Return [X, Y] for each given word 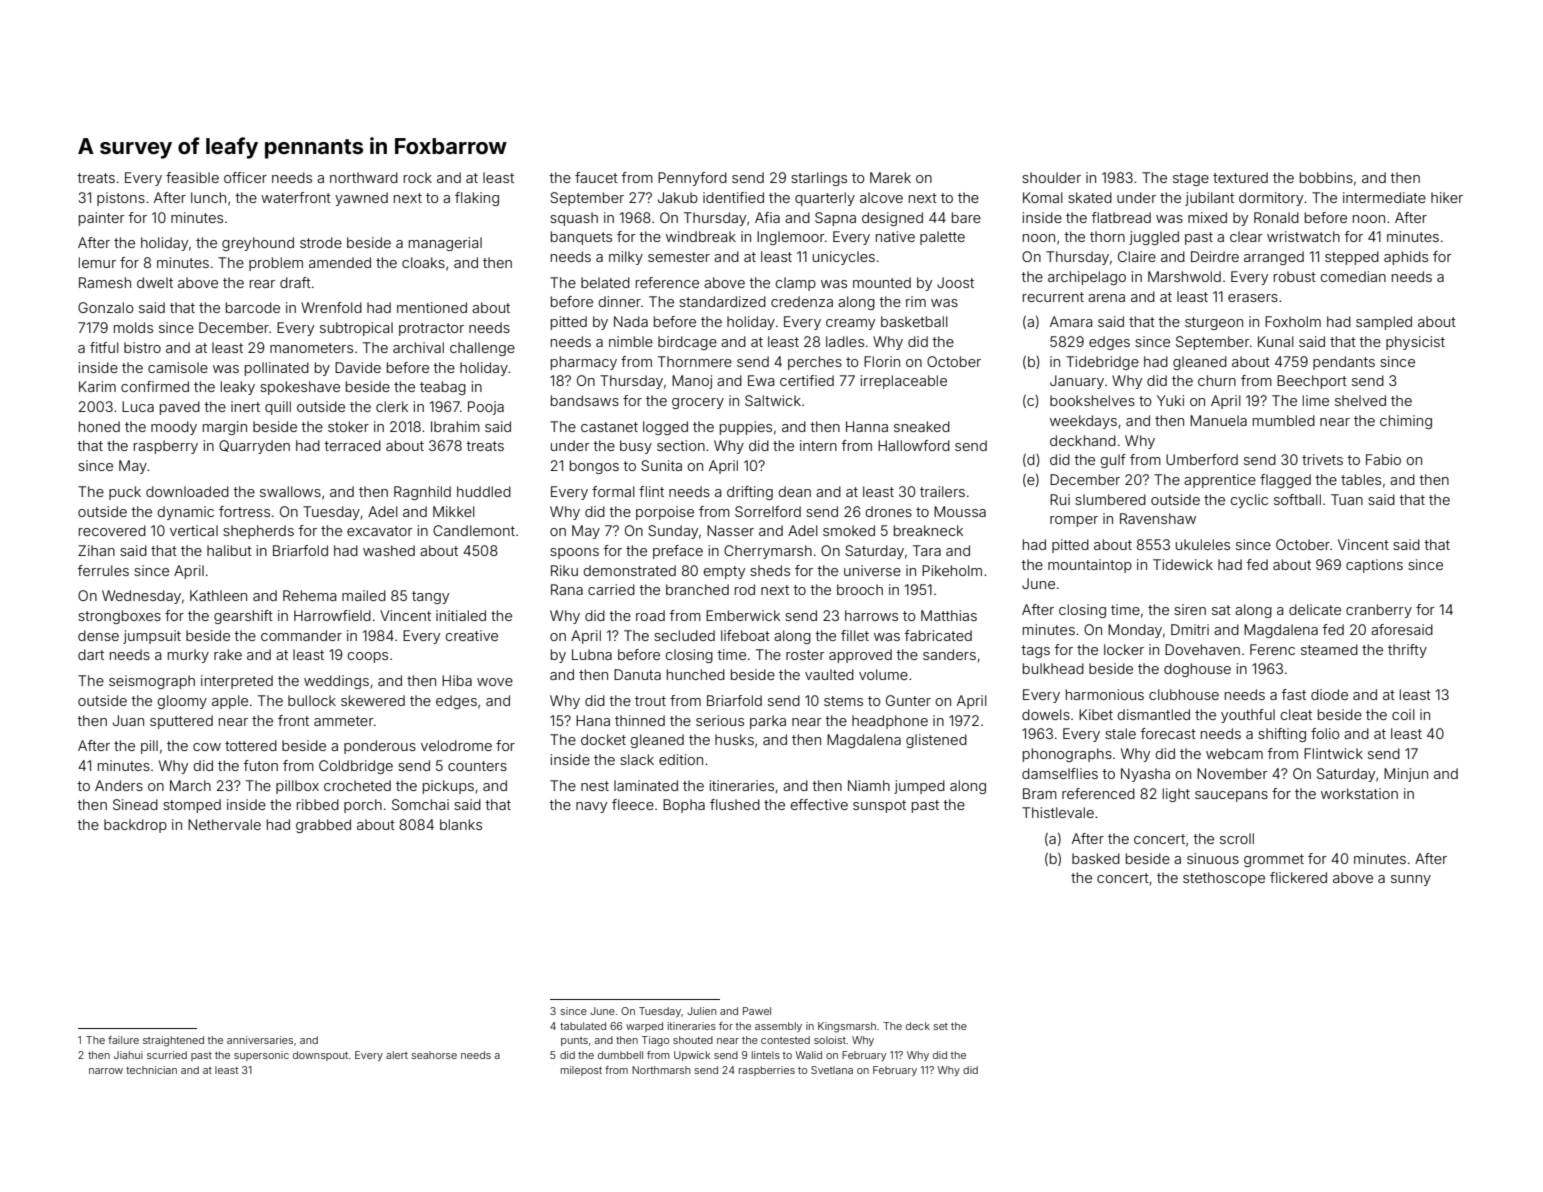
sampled [1384, 323]
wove [495, 682]
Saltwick [773, 400]
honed [99, 426]
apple [230, 702]
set [941, 1026]
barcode [253, 307]
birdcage [687, 343]
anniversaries [260, 1040]
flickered [1298, 877]
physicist [1415, 343]
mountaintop [1090, 566]
